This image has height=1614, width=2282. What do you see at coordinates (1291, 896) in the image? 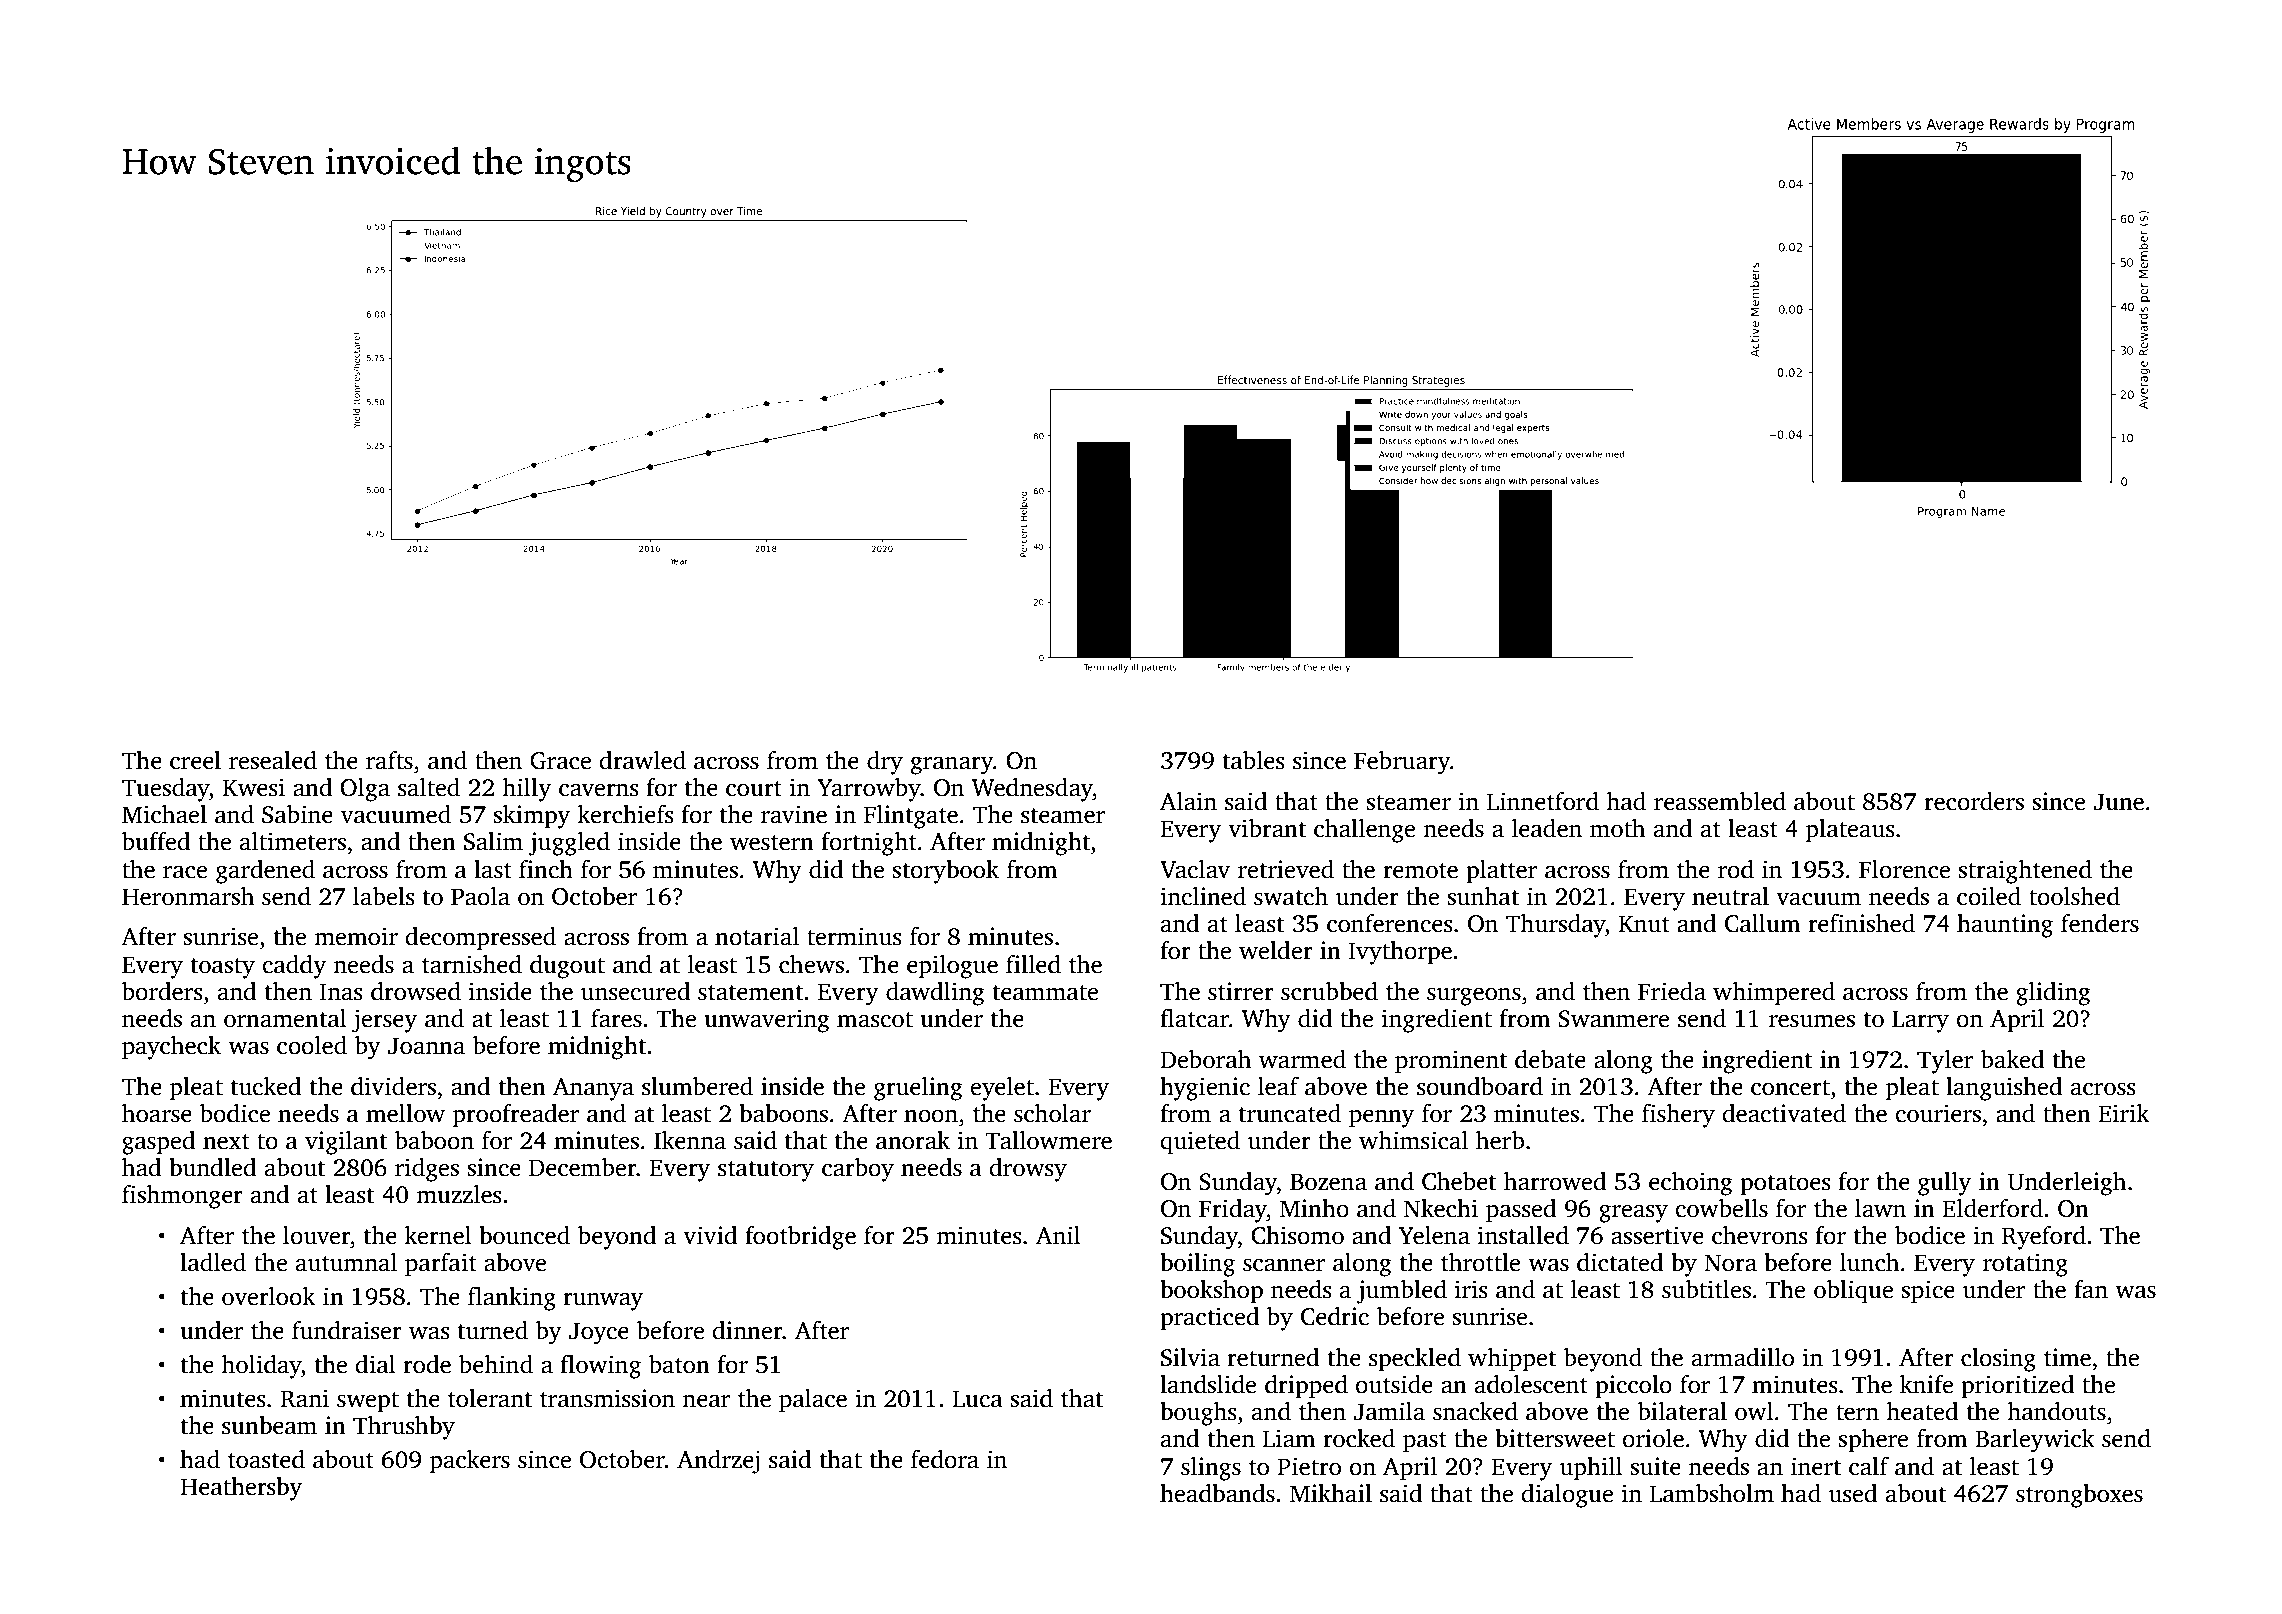
I see `swatch` at bounding box center [1291, 896].
